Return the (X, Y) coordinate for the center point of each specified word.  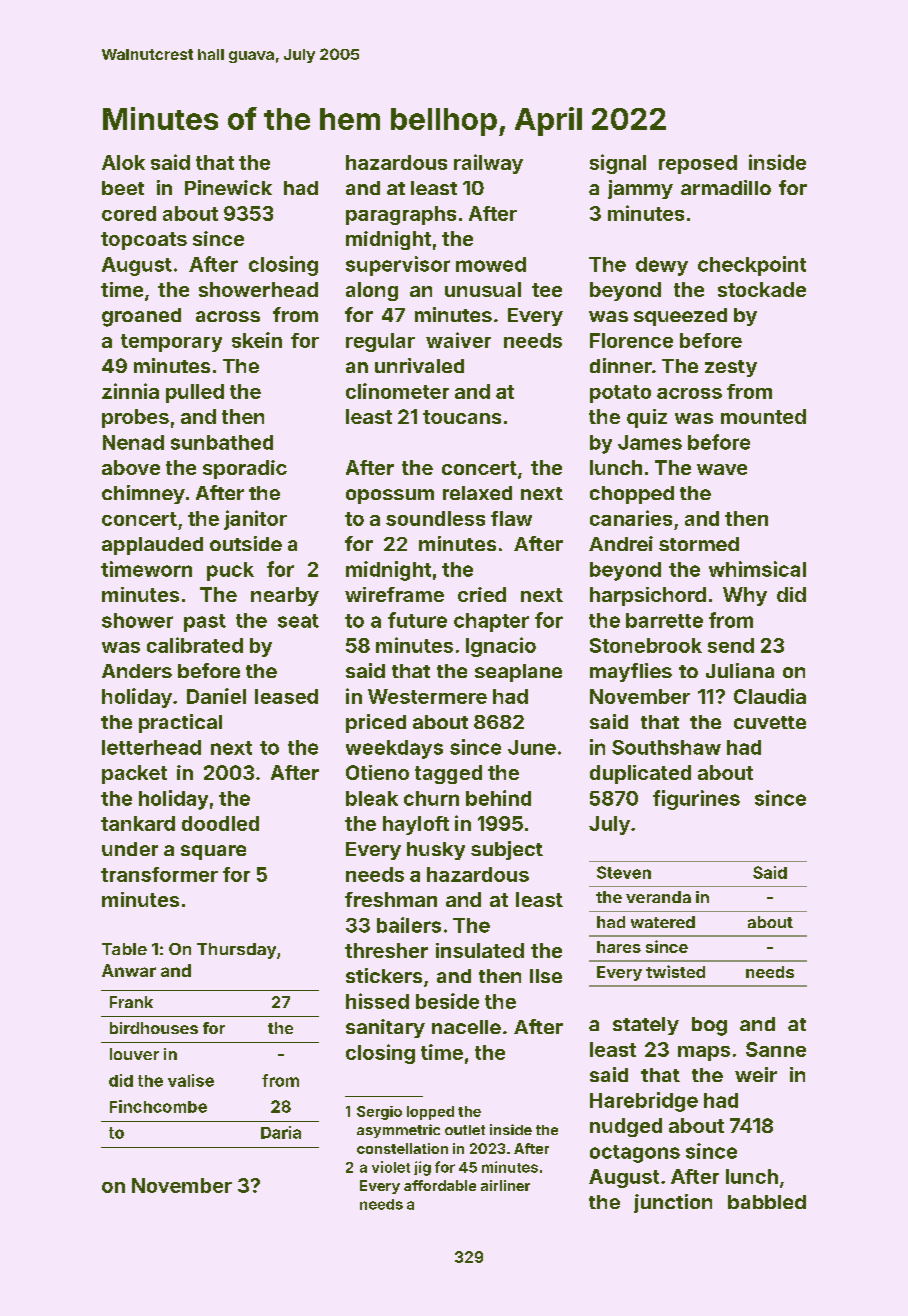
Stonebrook (646, 645)
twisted (675, 971)
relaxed (477, 493)
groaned (141, 317)
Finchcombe (158, 1106)
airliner (505, 1185)
